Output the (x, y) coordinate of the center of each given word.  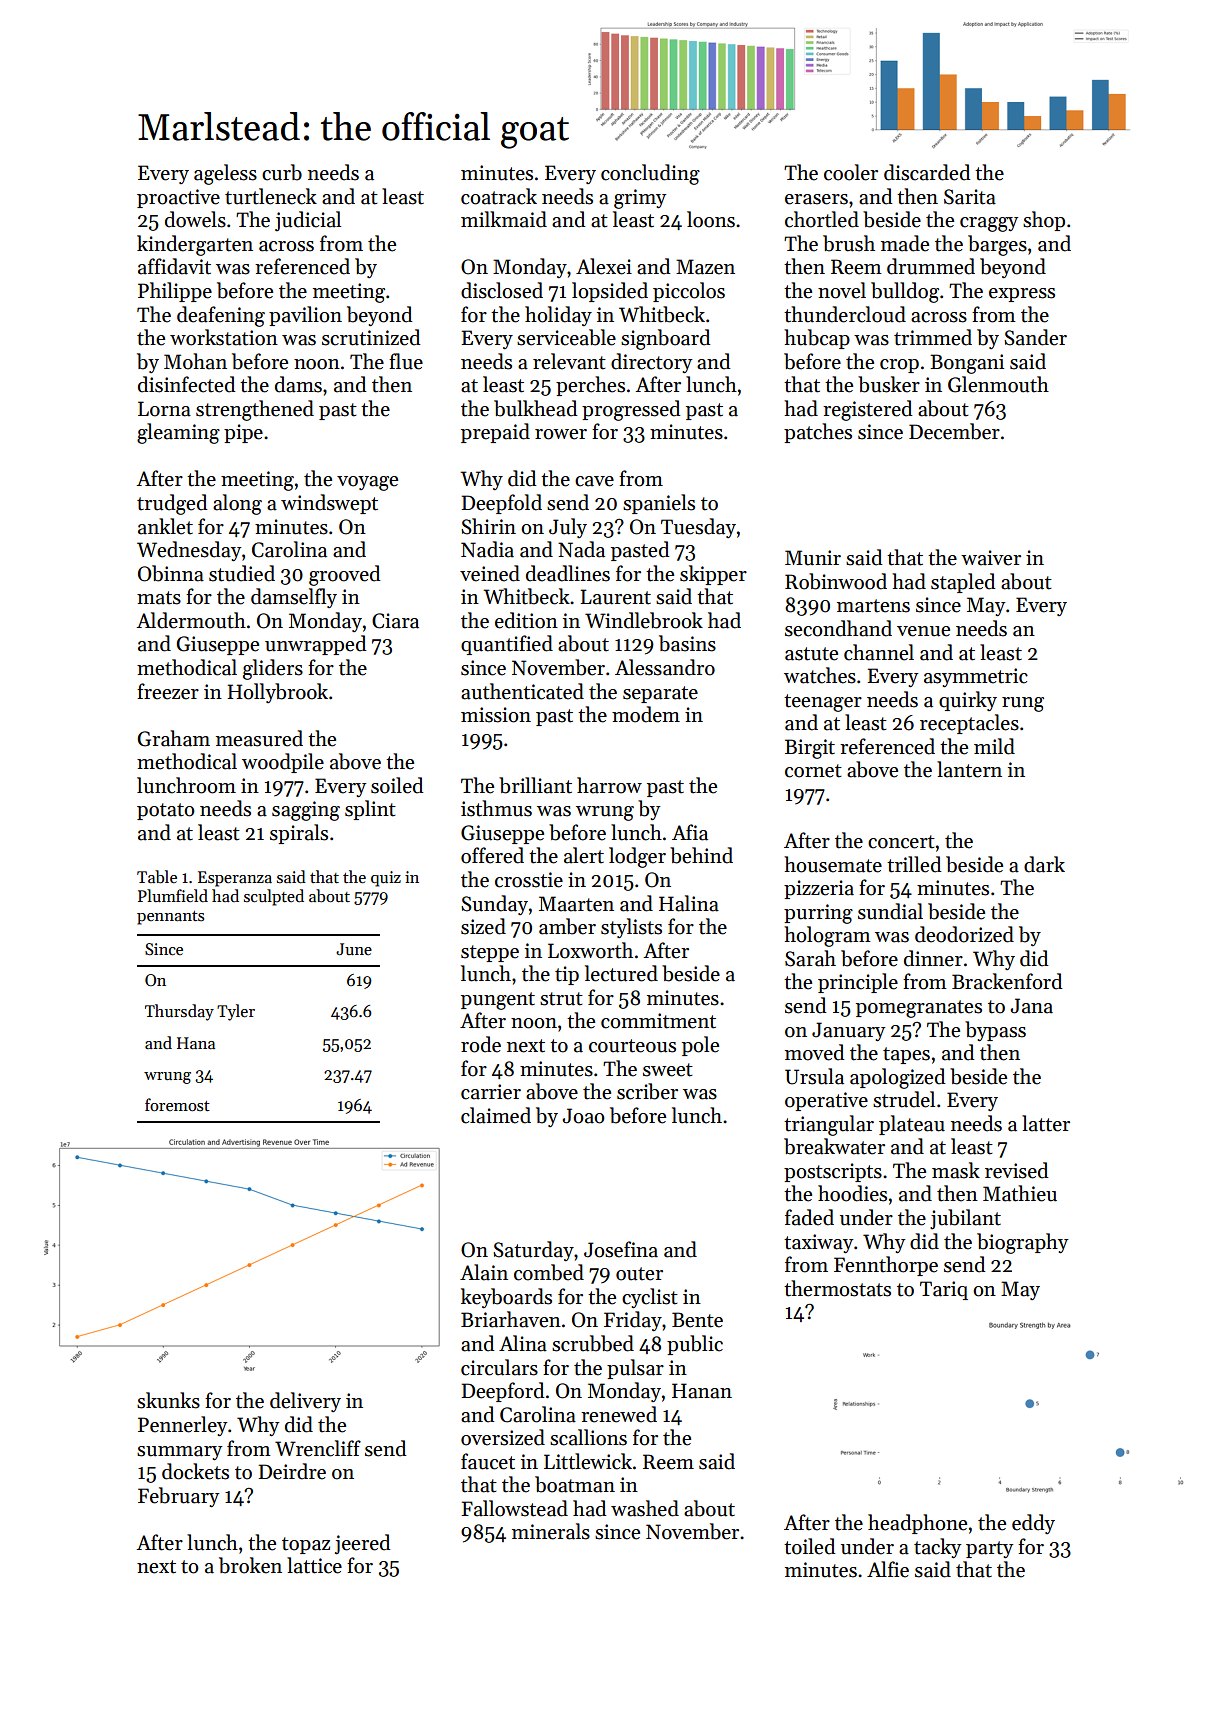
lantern (969, 769)
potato (166, 811)
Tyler (236, 1012)
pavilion (305, 316)
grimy (640, 199)
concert (901, 842)
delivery (305, 1402)
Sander (1035, 337)
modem (646, 714)
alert (584, 855)
